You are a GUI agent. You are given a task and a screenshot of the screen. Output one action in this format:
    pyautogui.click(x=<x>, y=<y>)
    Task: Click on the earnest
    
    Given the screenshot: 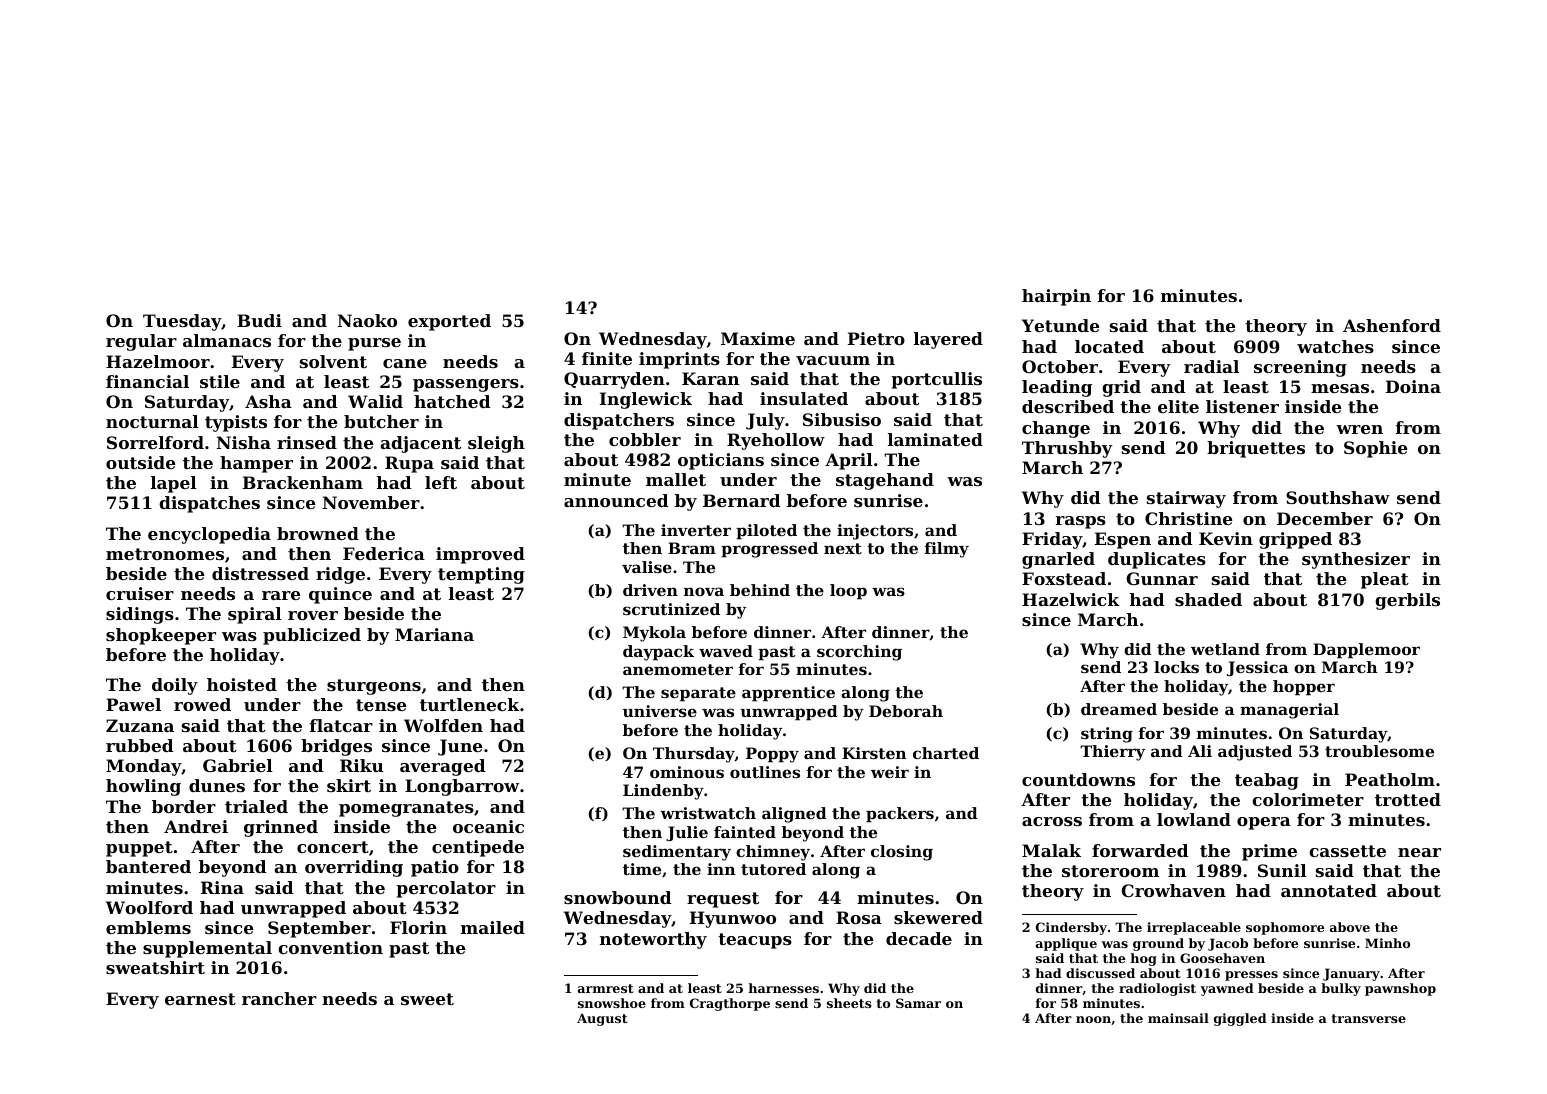 What is the action you would take?
    pyautogui.click(x=200, y=999)
